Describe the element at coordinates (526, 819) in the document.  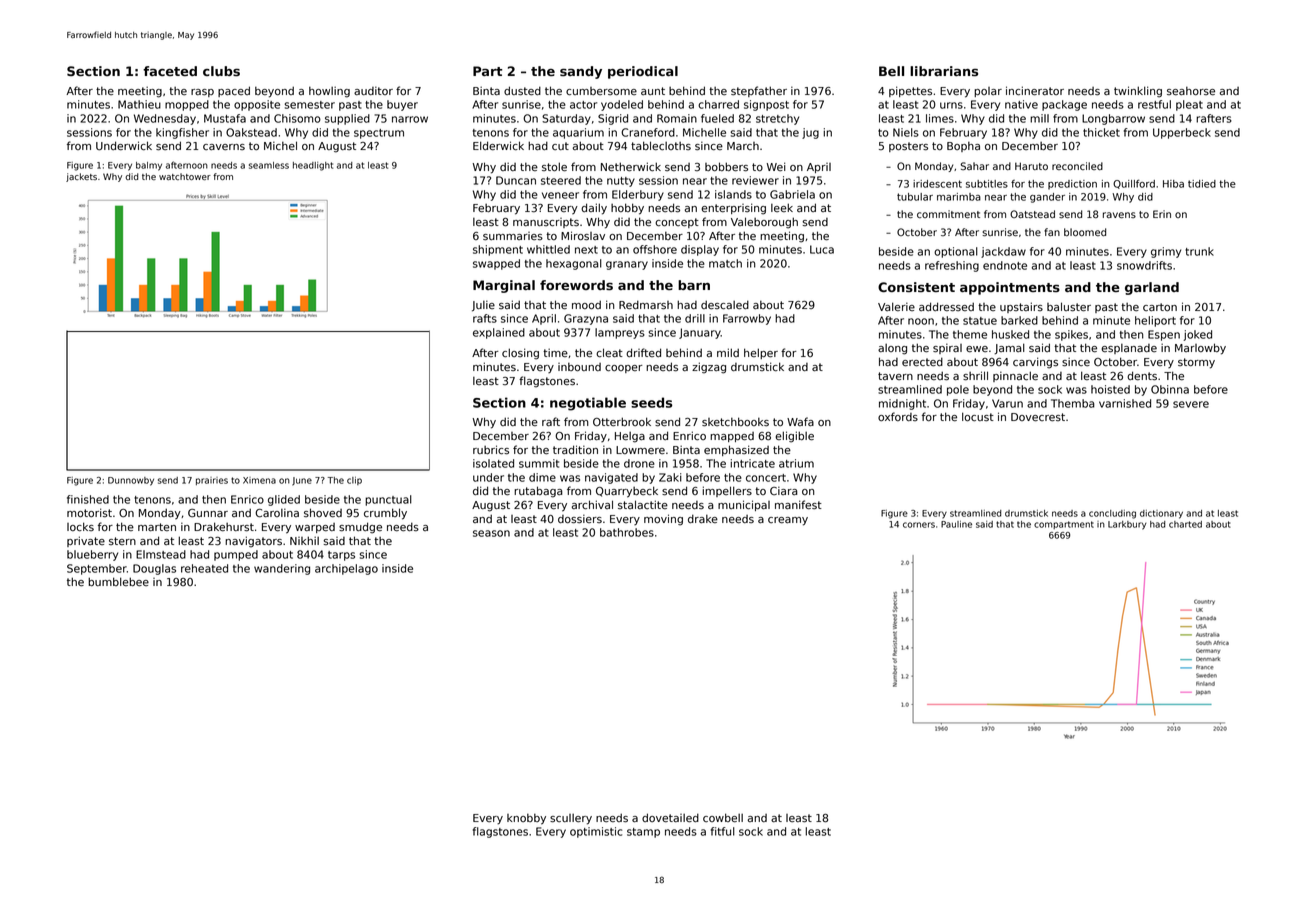
I see `knobby` at that location.
